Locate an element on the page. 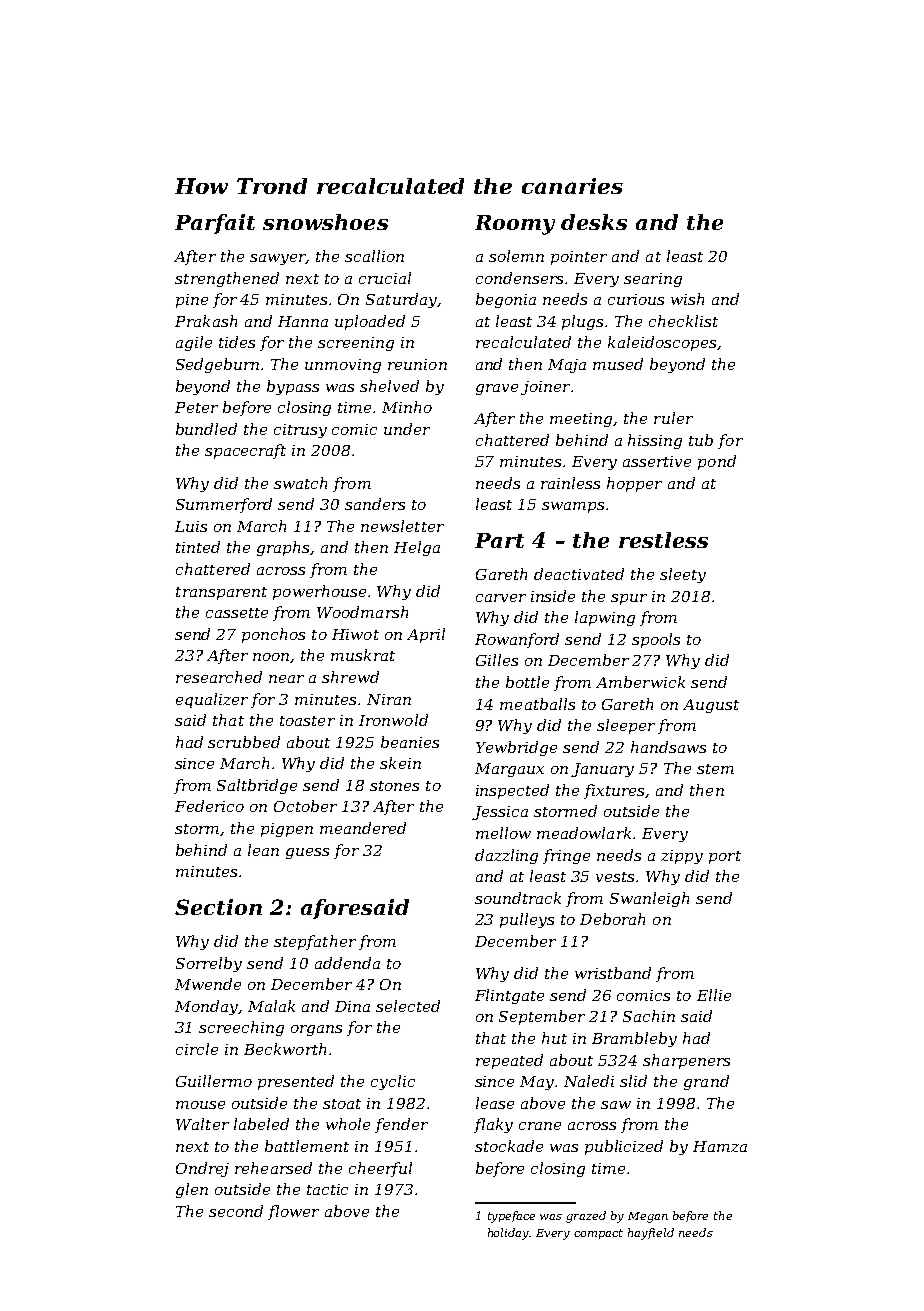 The image size is (924, 1311). holiday is located at coordinates (509, 1234).
